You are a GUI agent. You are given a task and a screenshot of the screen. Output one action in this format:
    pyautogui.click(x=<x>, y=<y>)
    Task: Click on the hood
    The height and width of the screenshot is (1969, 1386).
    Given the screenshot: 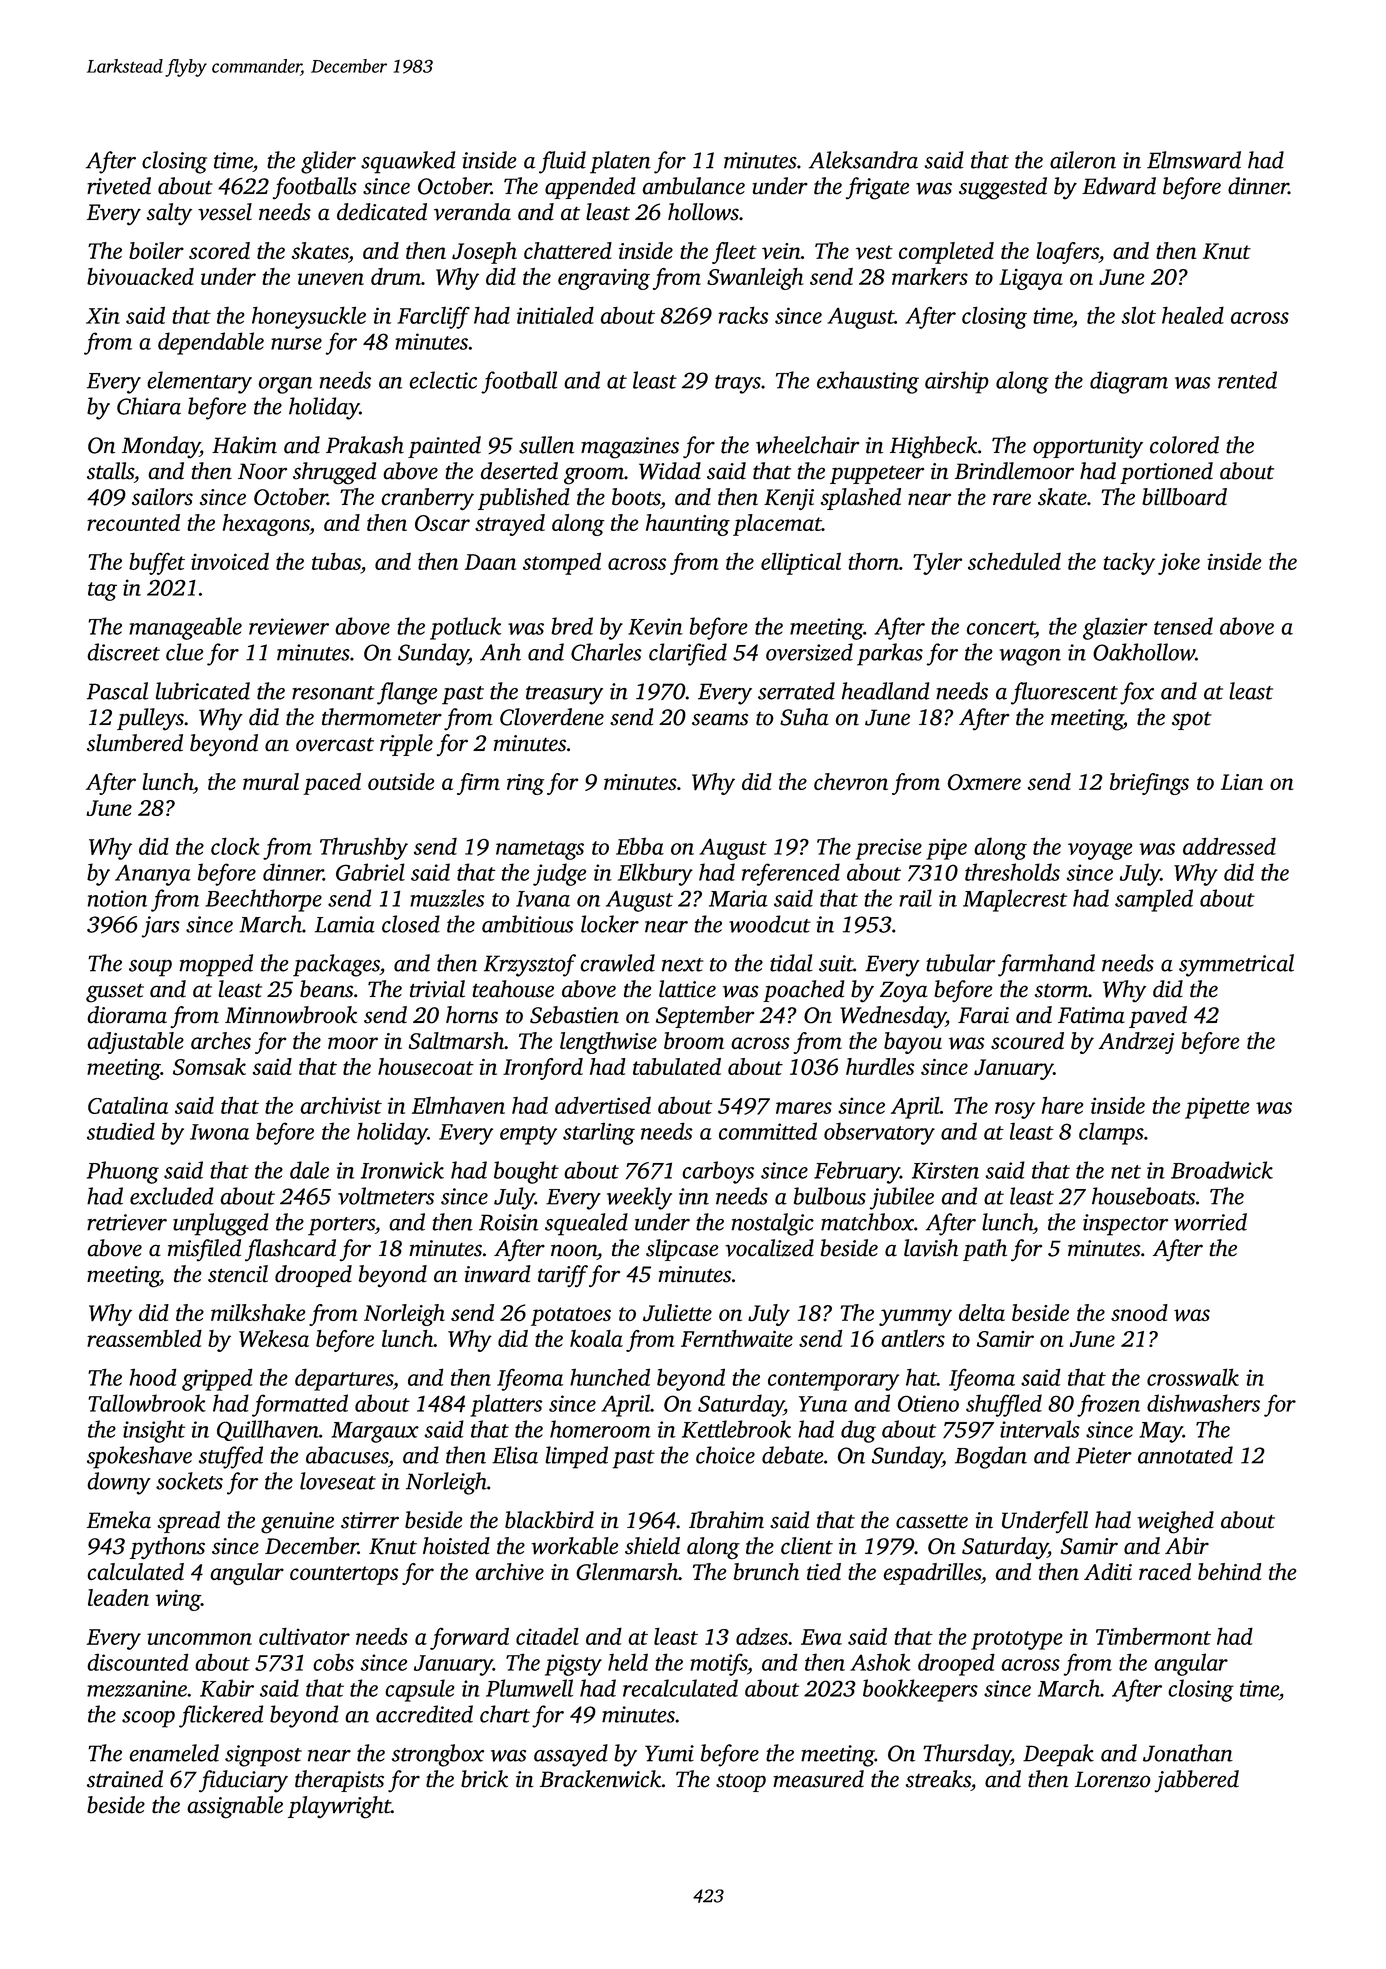 What is the action you would take?
    pyautogui.click(x=153, y=1377)
